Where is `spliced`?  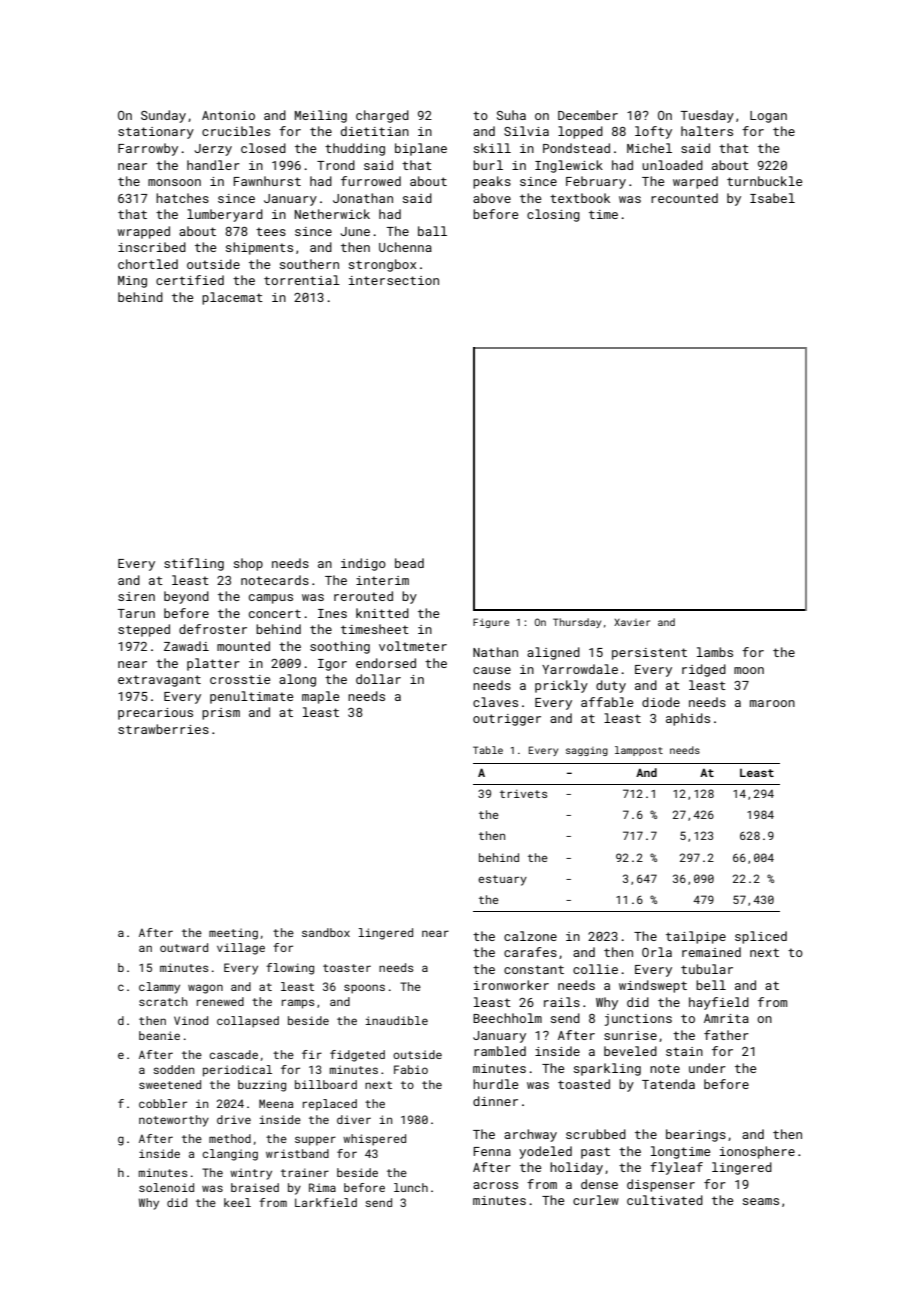 spliced is located at coordinates (761, 937).
